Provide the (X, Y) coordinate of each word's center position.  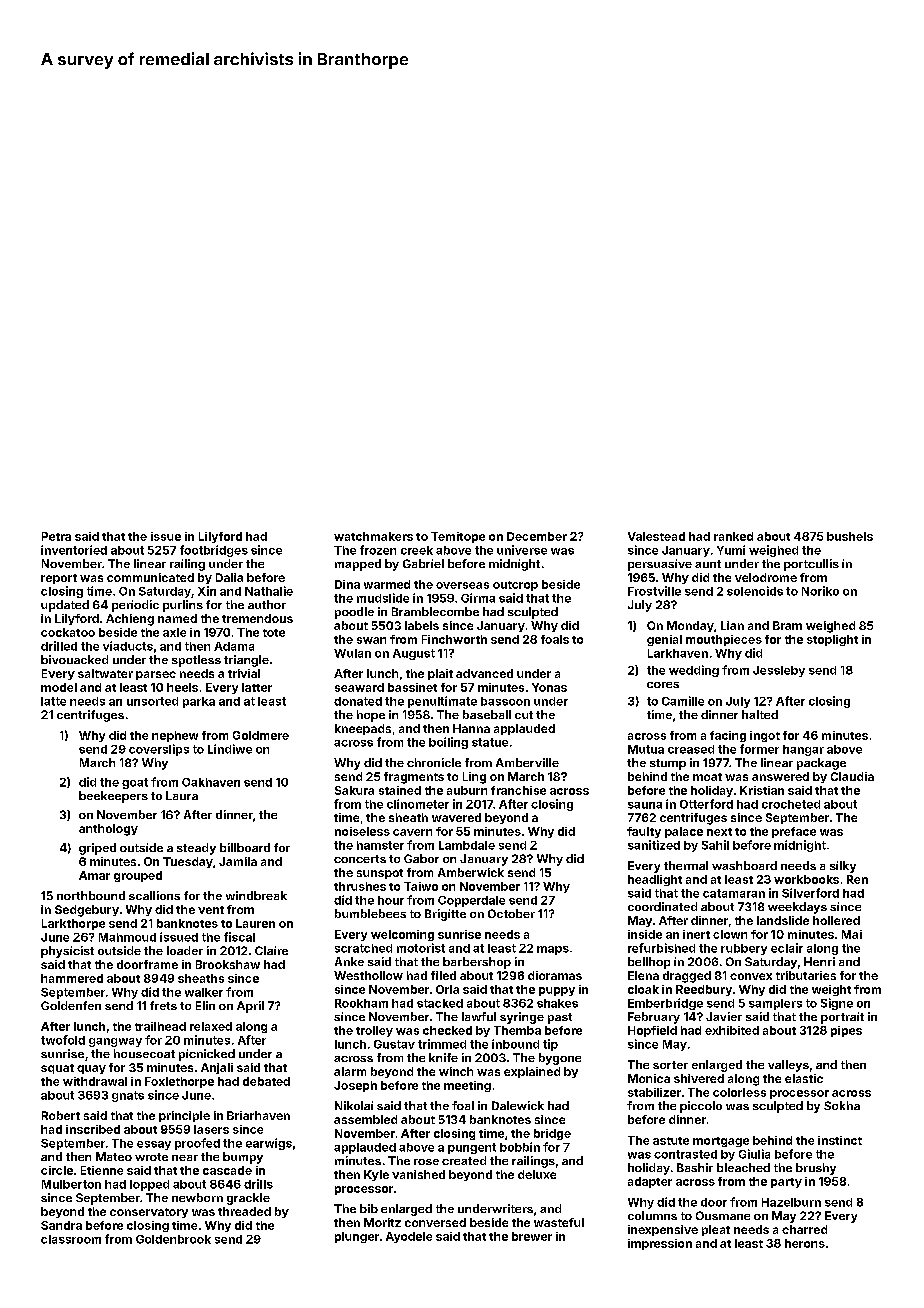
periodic (135, 606)
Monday (690, 626)
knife (443, 1057)
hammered (72, 978)
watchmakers (373, 536)
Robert (61, 1115)
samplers (775, 1004)
